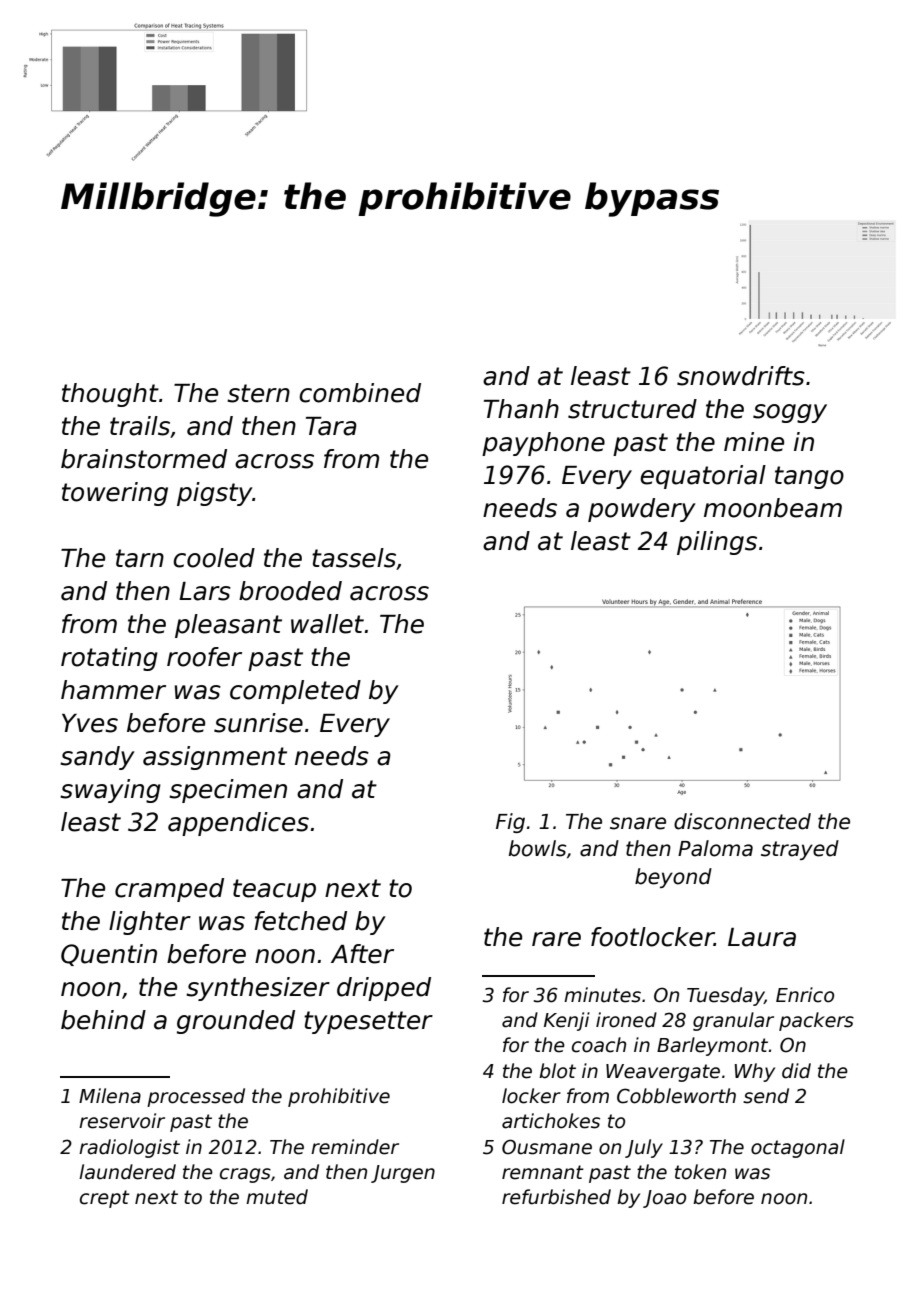  I want to click on pigsty, so click(215, 494).
